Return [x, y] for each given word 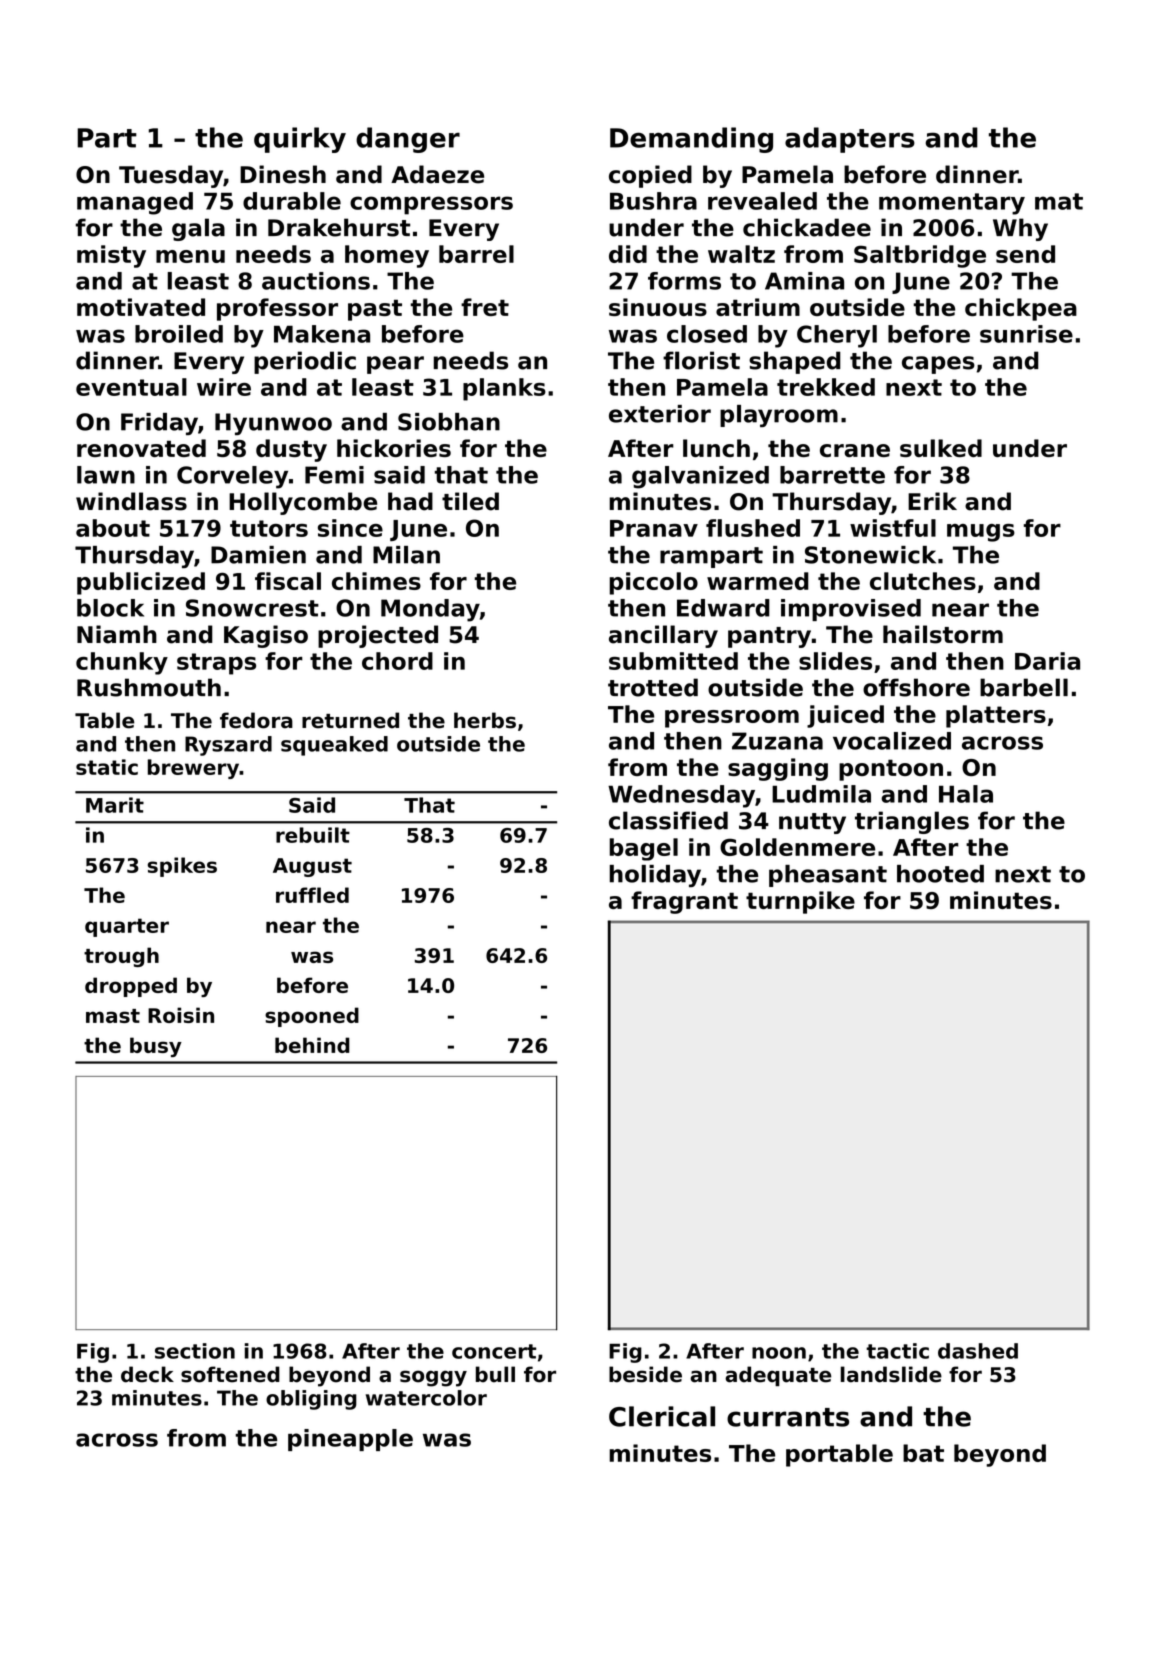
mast [113, 1016]
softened [230, 1374]
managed [135, 203]
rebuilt [313, 835]
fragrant [684, 902]
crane [855, 450]
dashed [978, 1351]
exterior [660, 414]
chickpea [1021, 309]
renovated [141, 448]
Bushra [653, 201]
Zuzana [777, 741]
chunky [122, 663]
